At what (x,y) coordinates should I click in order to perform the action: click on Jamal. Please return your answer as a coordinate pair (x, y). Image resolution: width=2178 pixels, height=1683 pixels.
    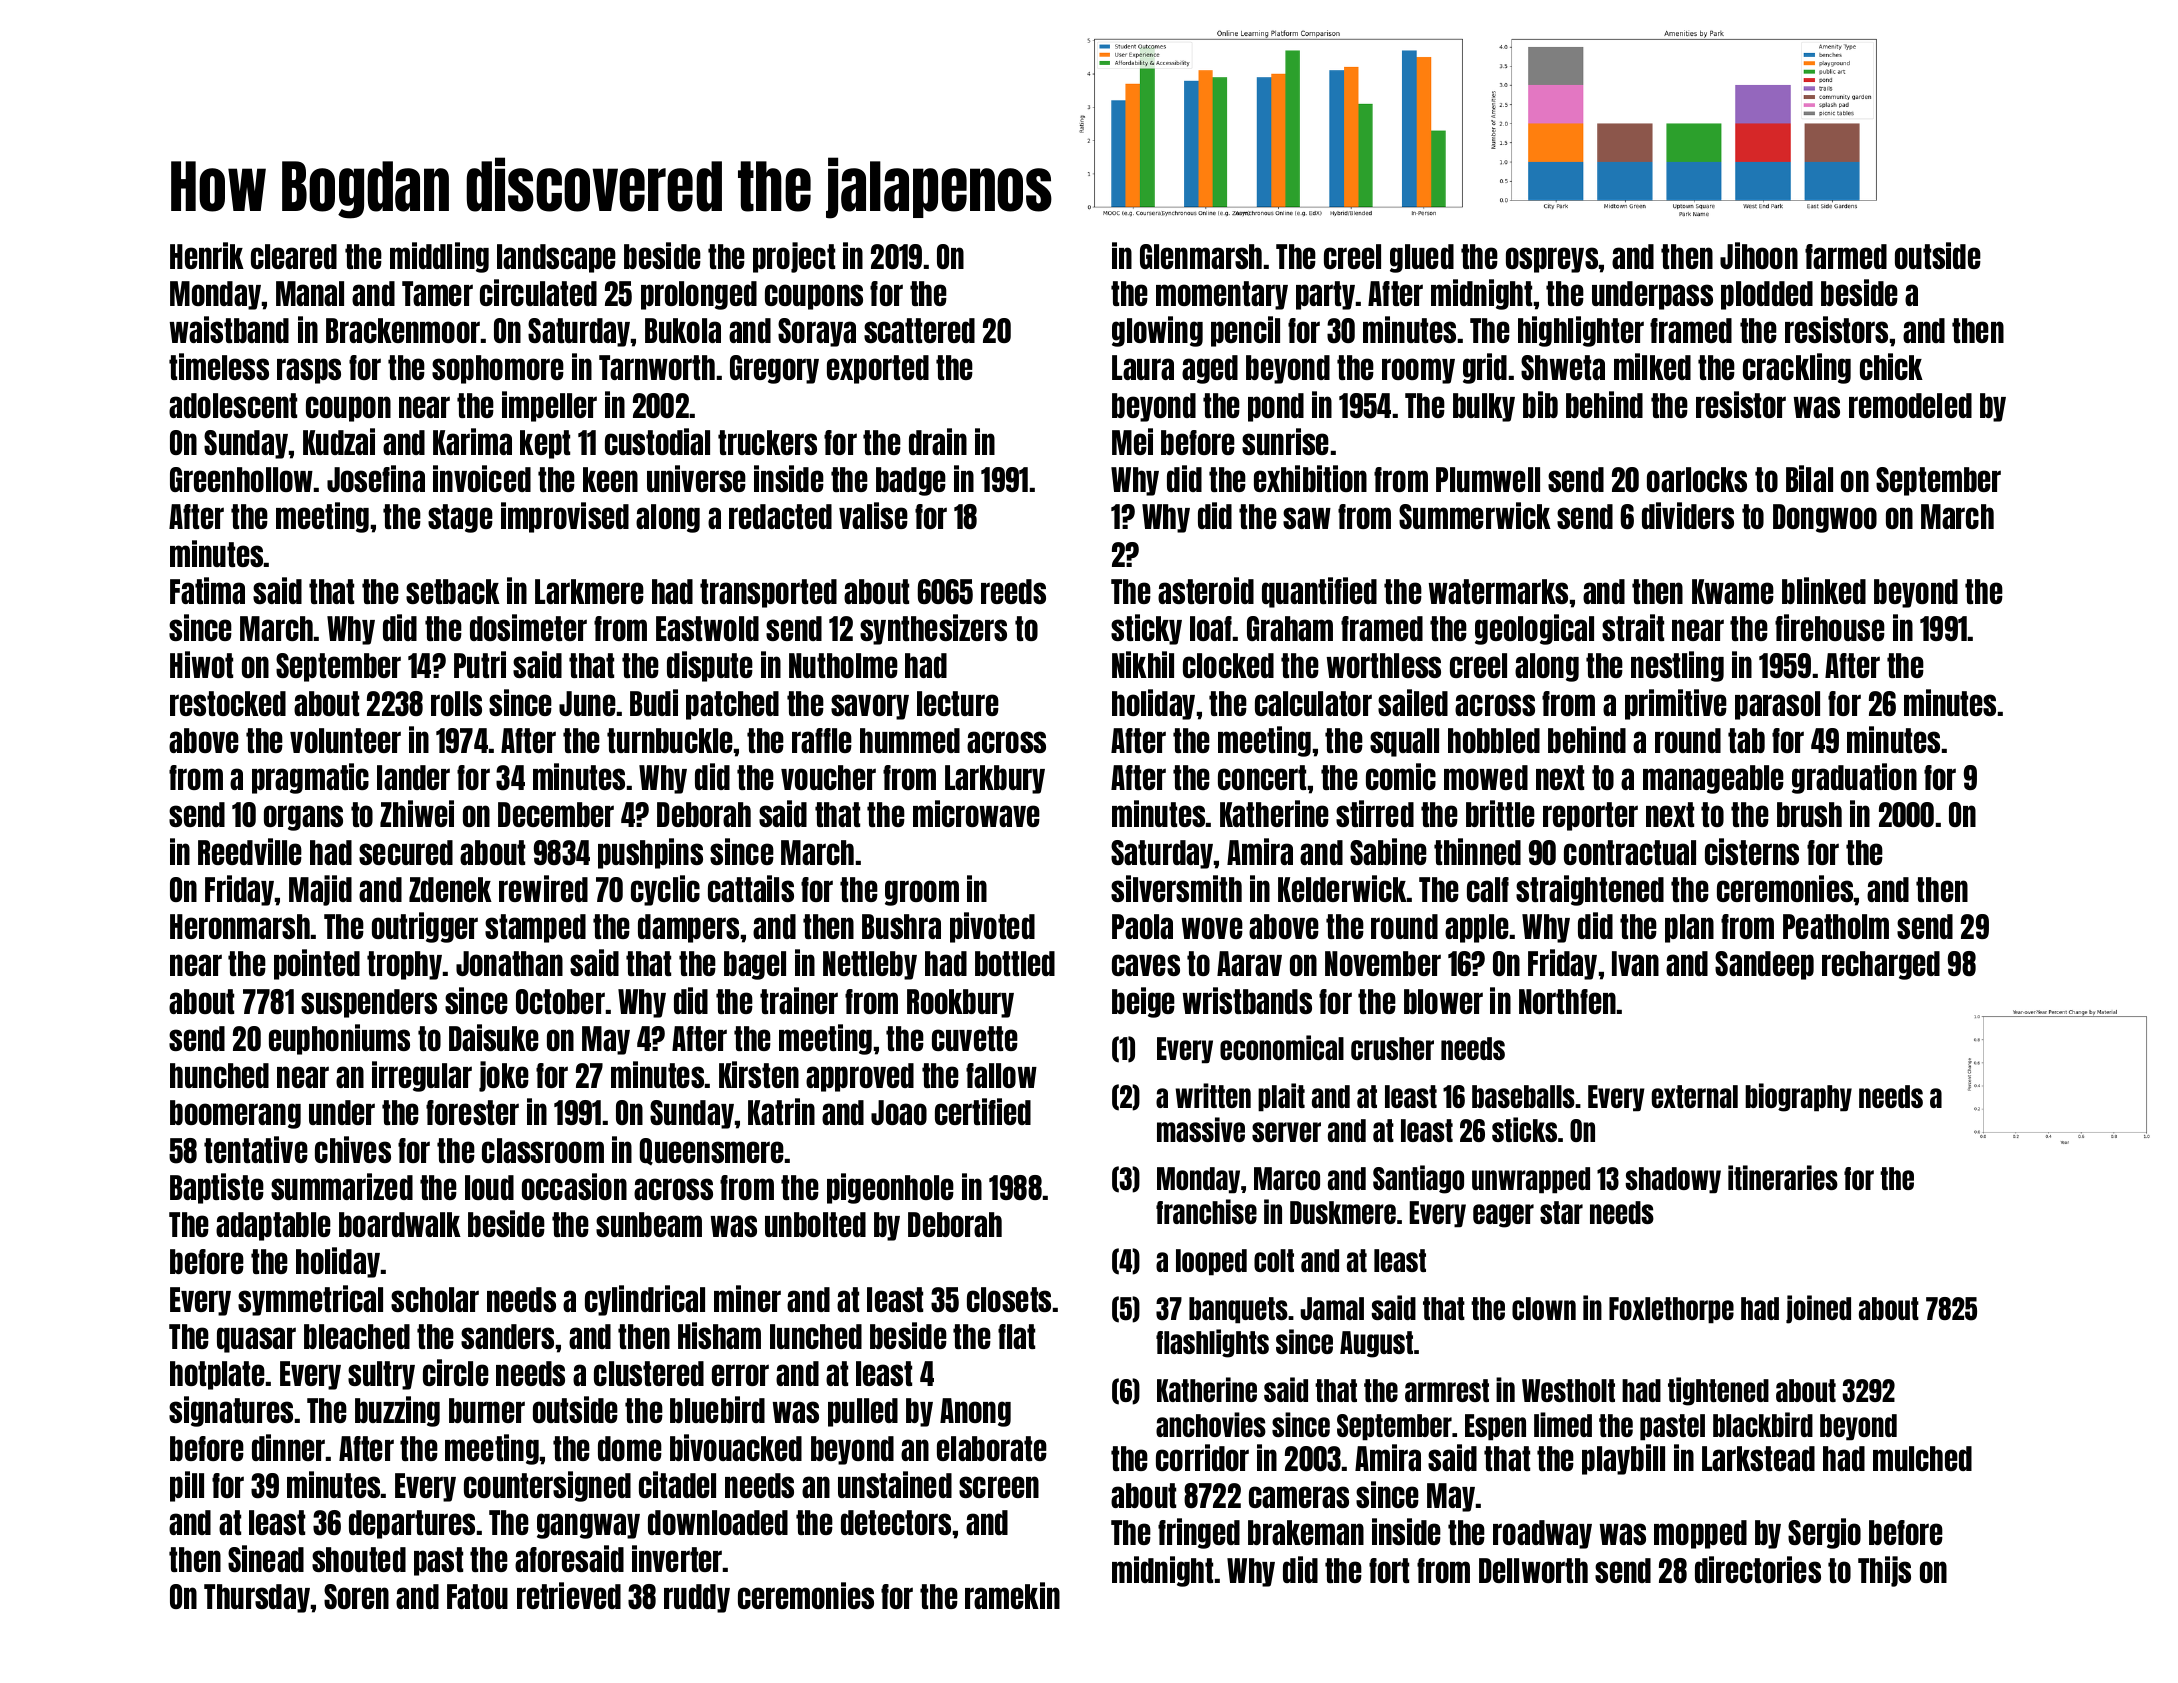
    Looking at the image, I should click on (1332, 1308).
